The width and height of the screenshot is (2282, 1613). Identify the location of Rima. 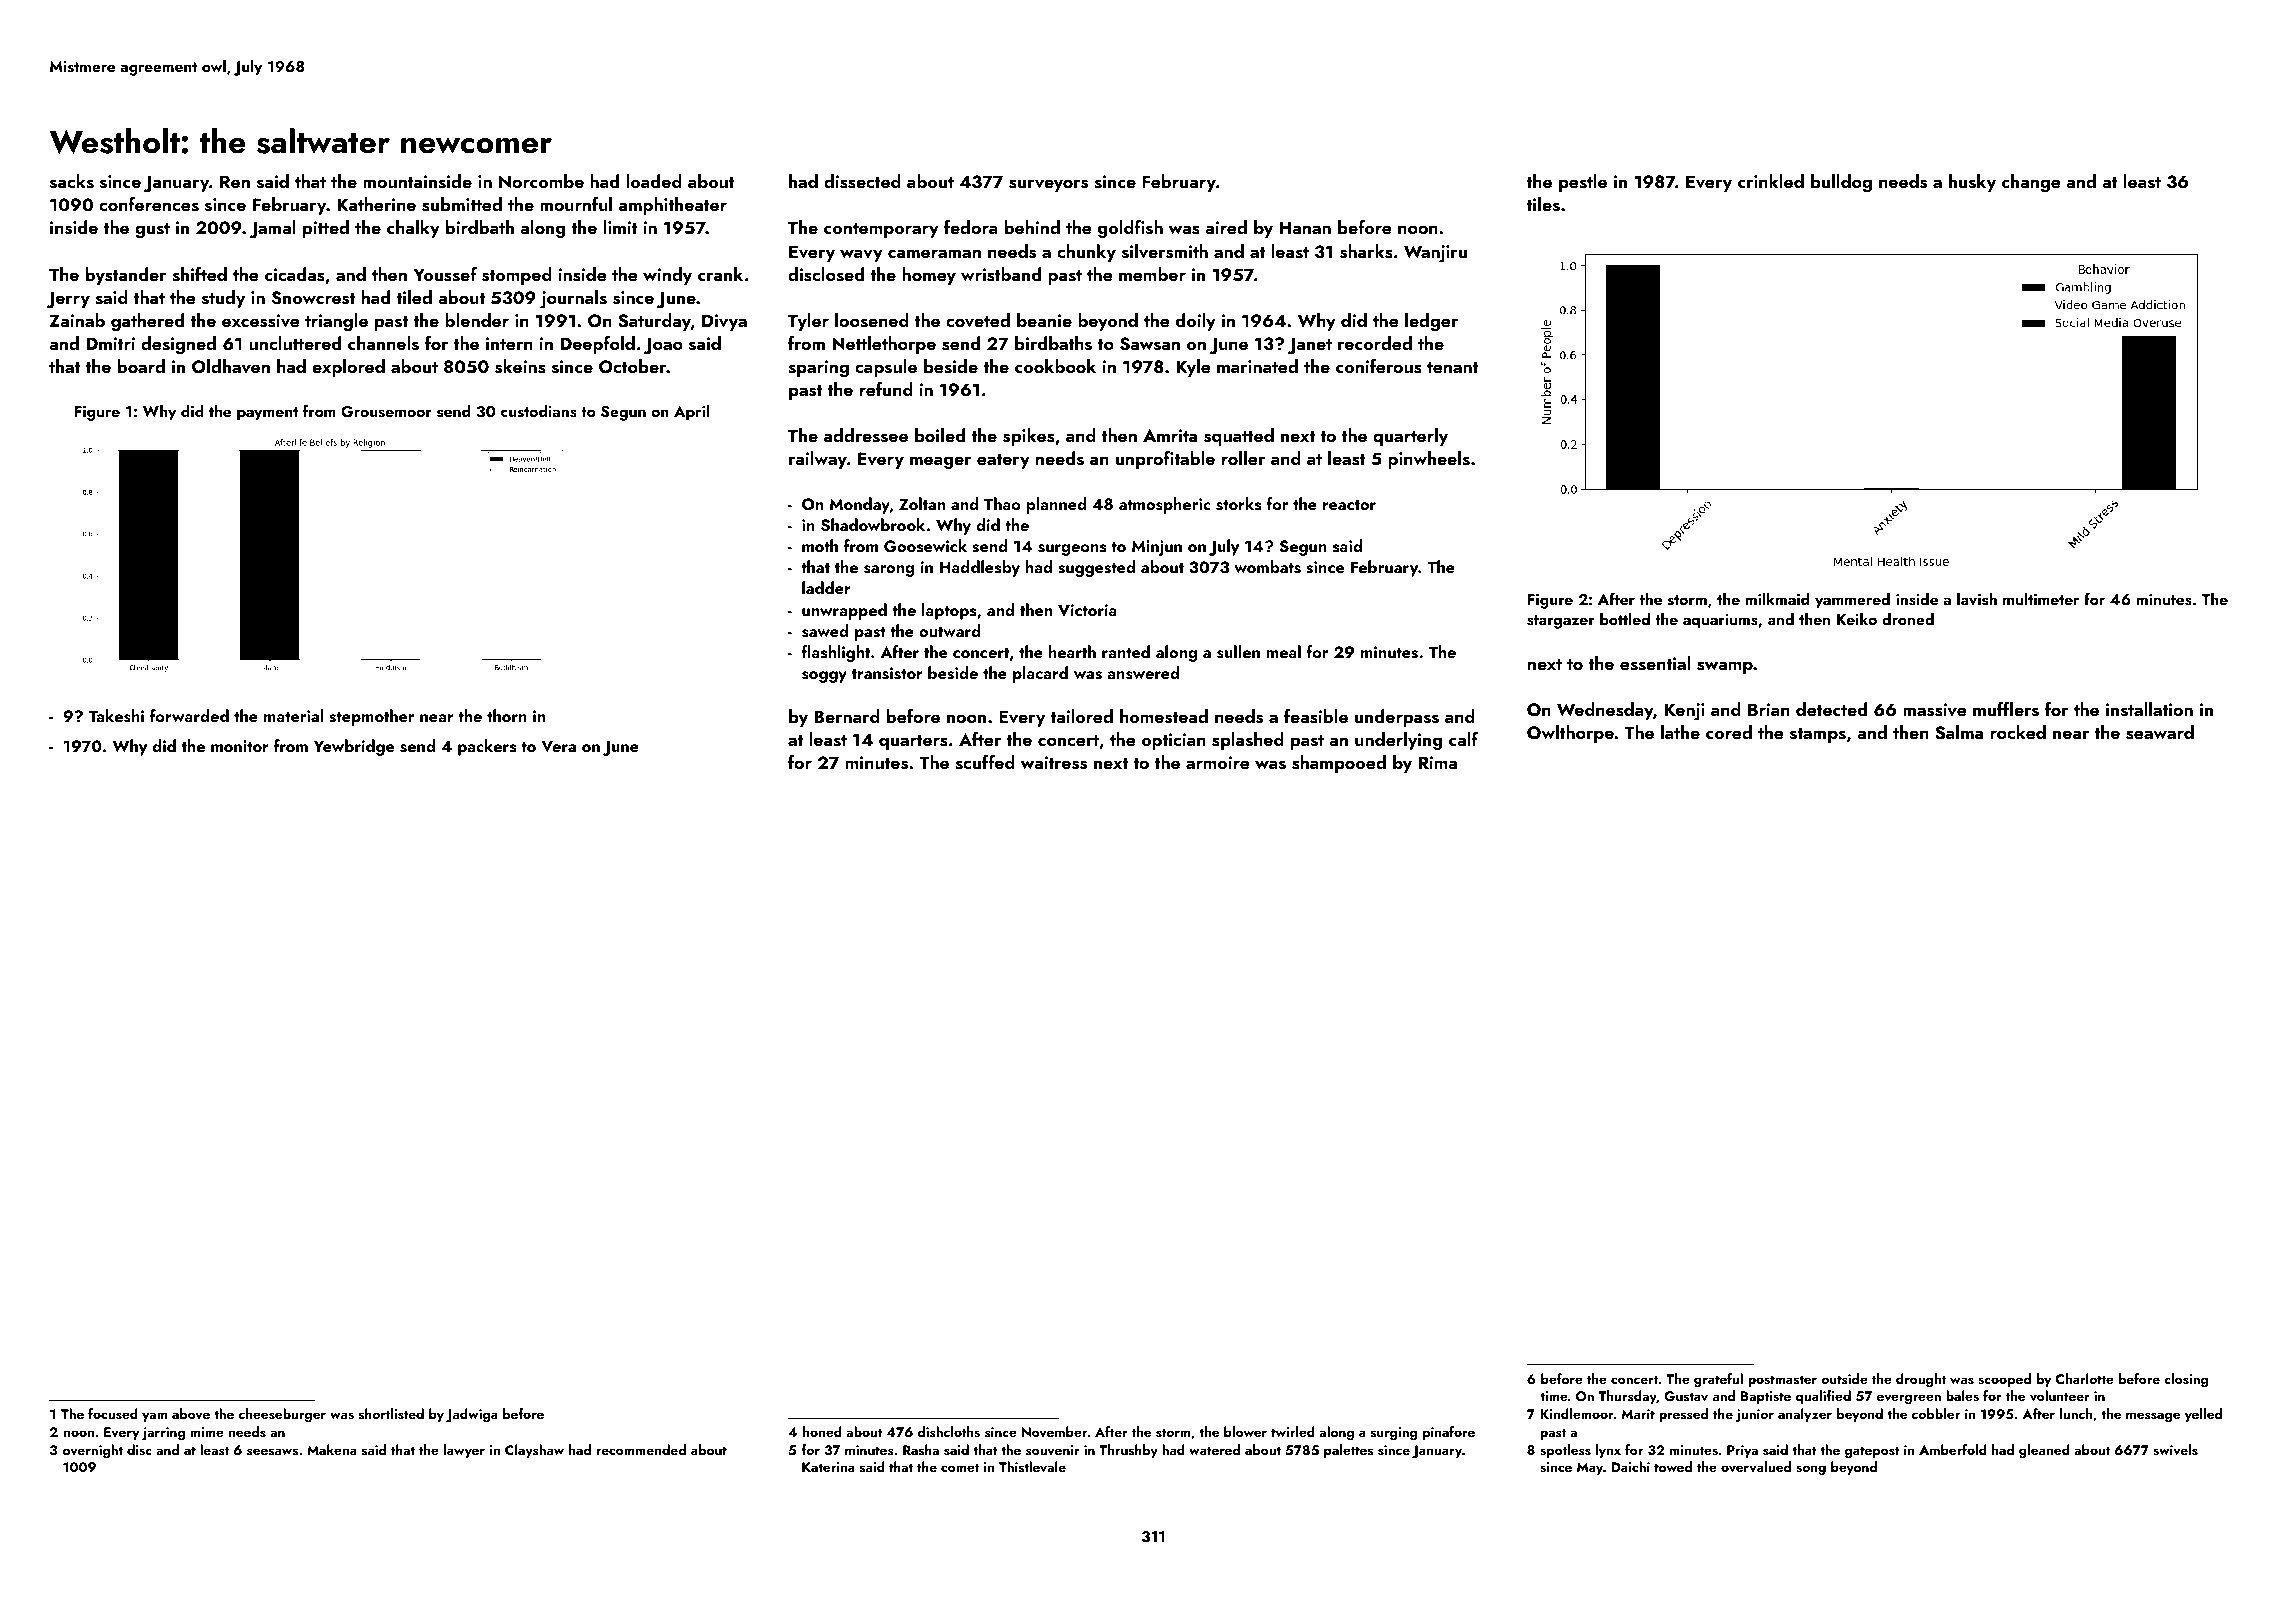
(1438, 762).
